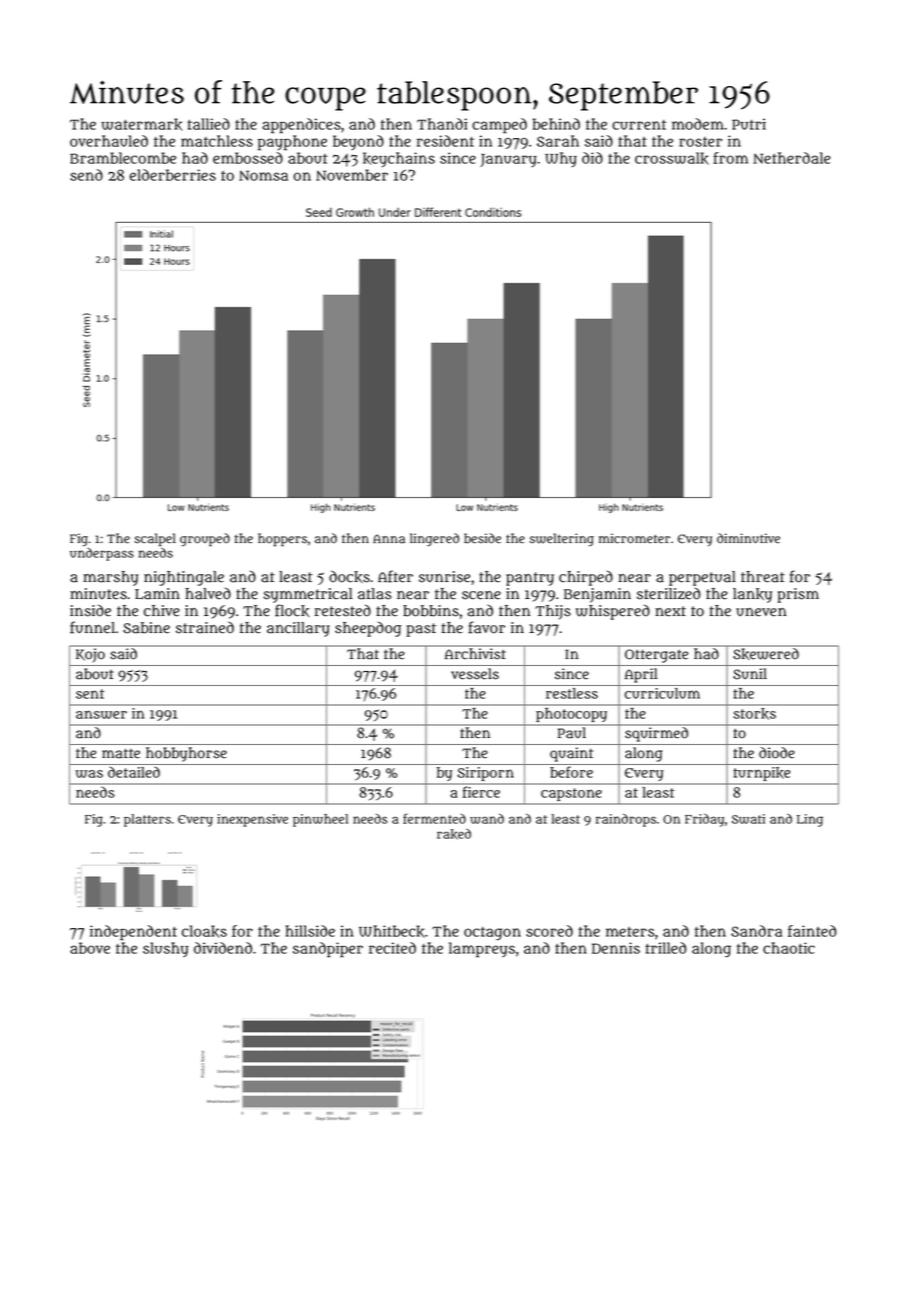  I want to click on beyond, so click(358, 142).
